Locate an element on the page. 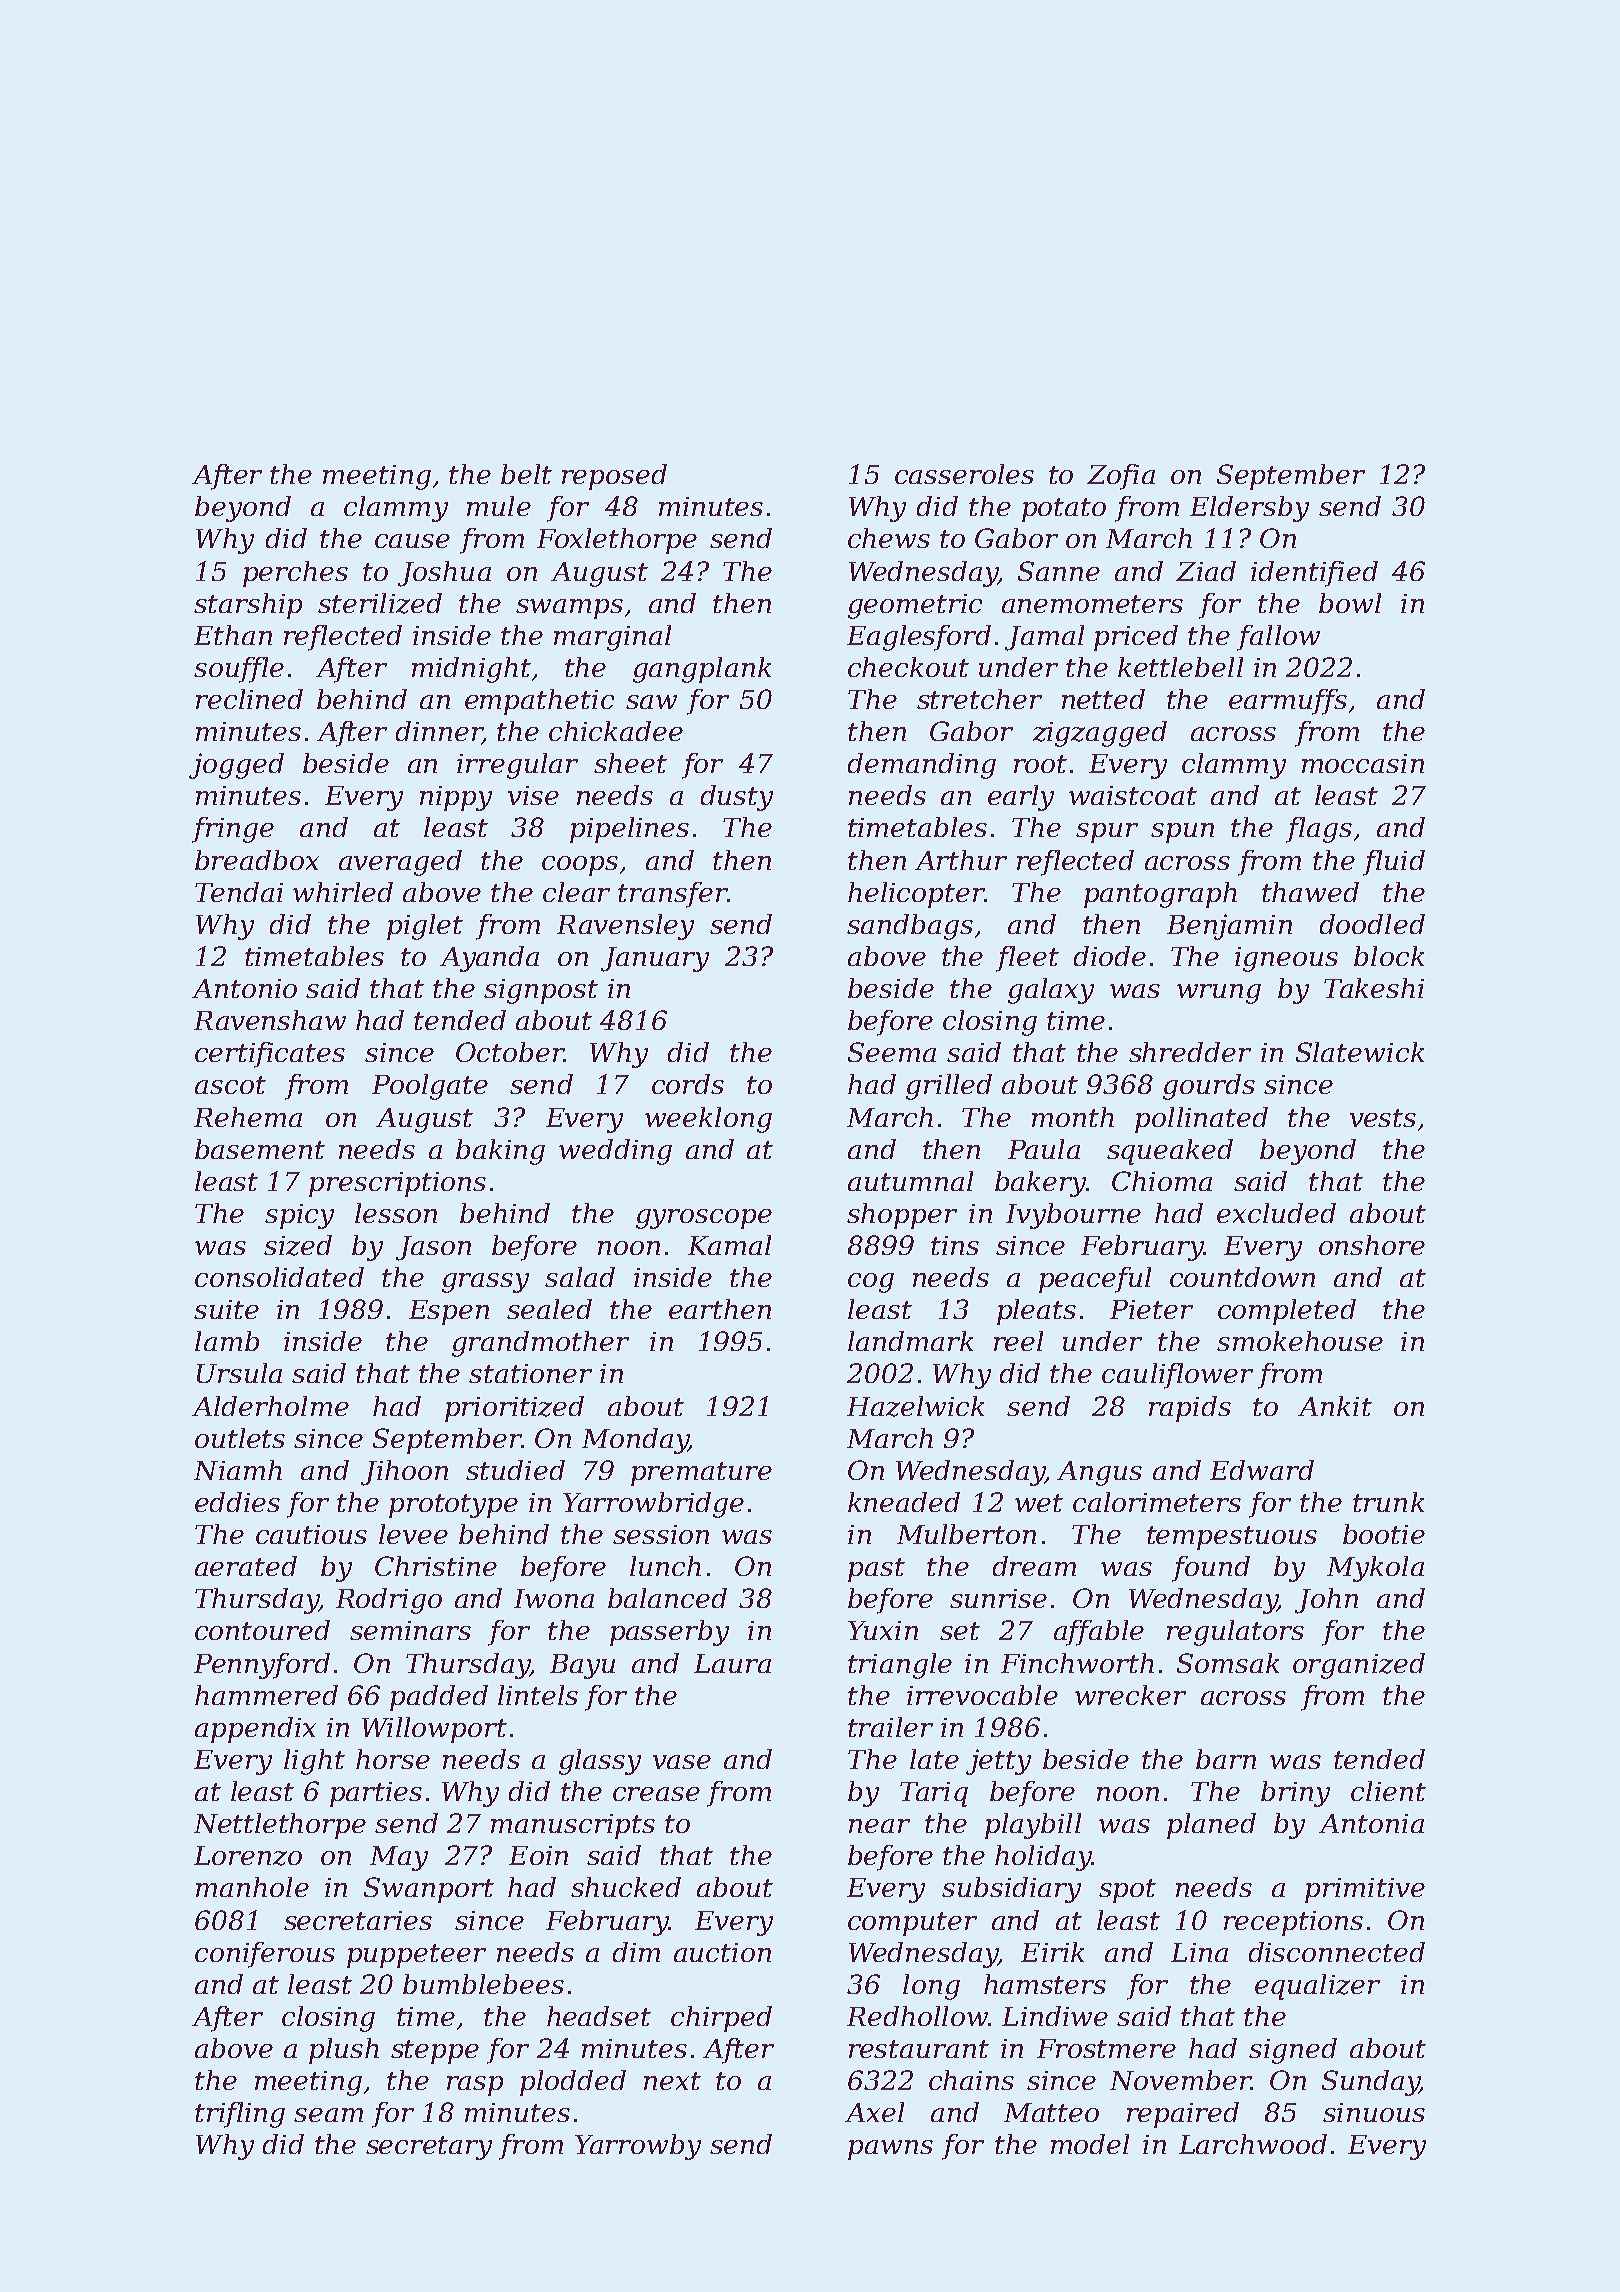 This page has width=1620, height=2292. cause is located at coordinates (412, 541).
